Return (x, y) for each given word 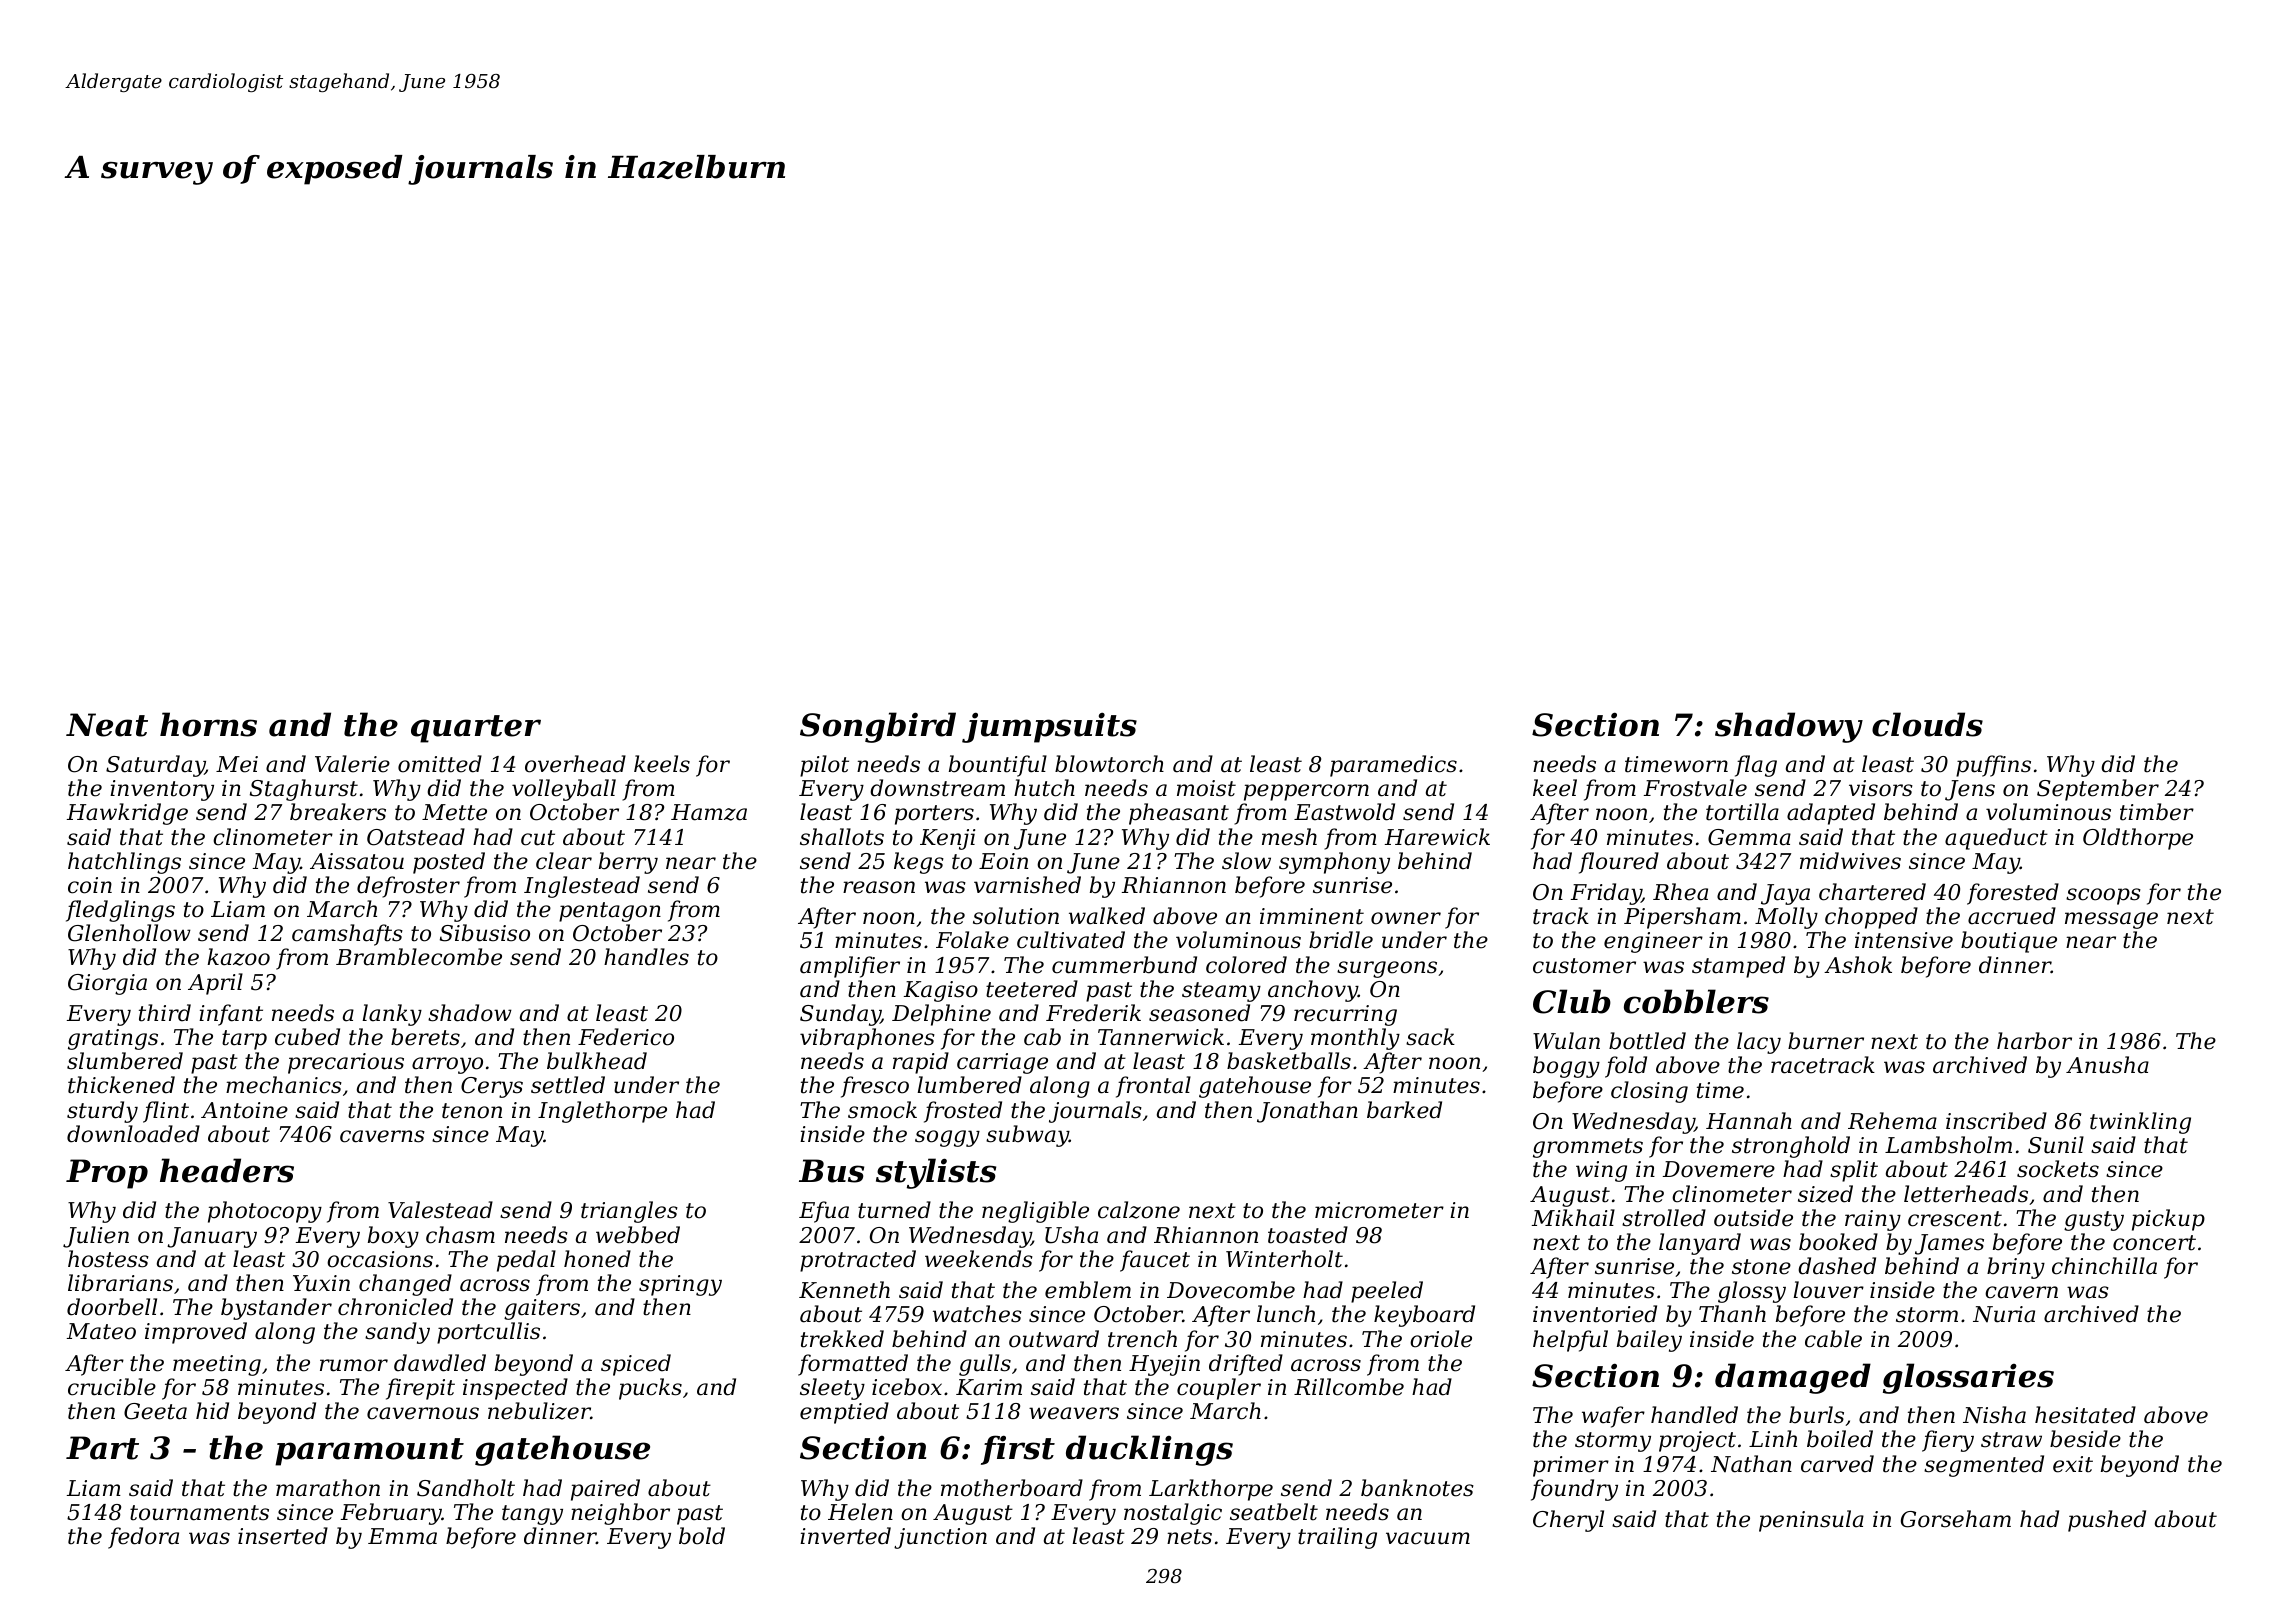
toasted (1308, 1235)
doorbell (112, 1307)
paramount (369, 1452)
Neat (107, 725)
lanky (392, 1015)
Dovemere (1719, 1169)
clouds (1927, 724)
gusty (2094, 1221)
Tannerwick (1161, 1037)
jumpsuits (1049, 727)
